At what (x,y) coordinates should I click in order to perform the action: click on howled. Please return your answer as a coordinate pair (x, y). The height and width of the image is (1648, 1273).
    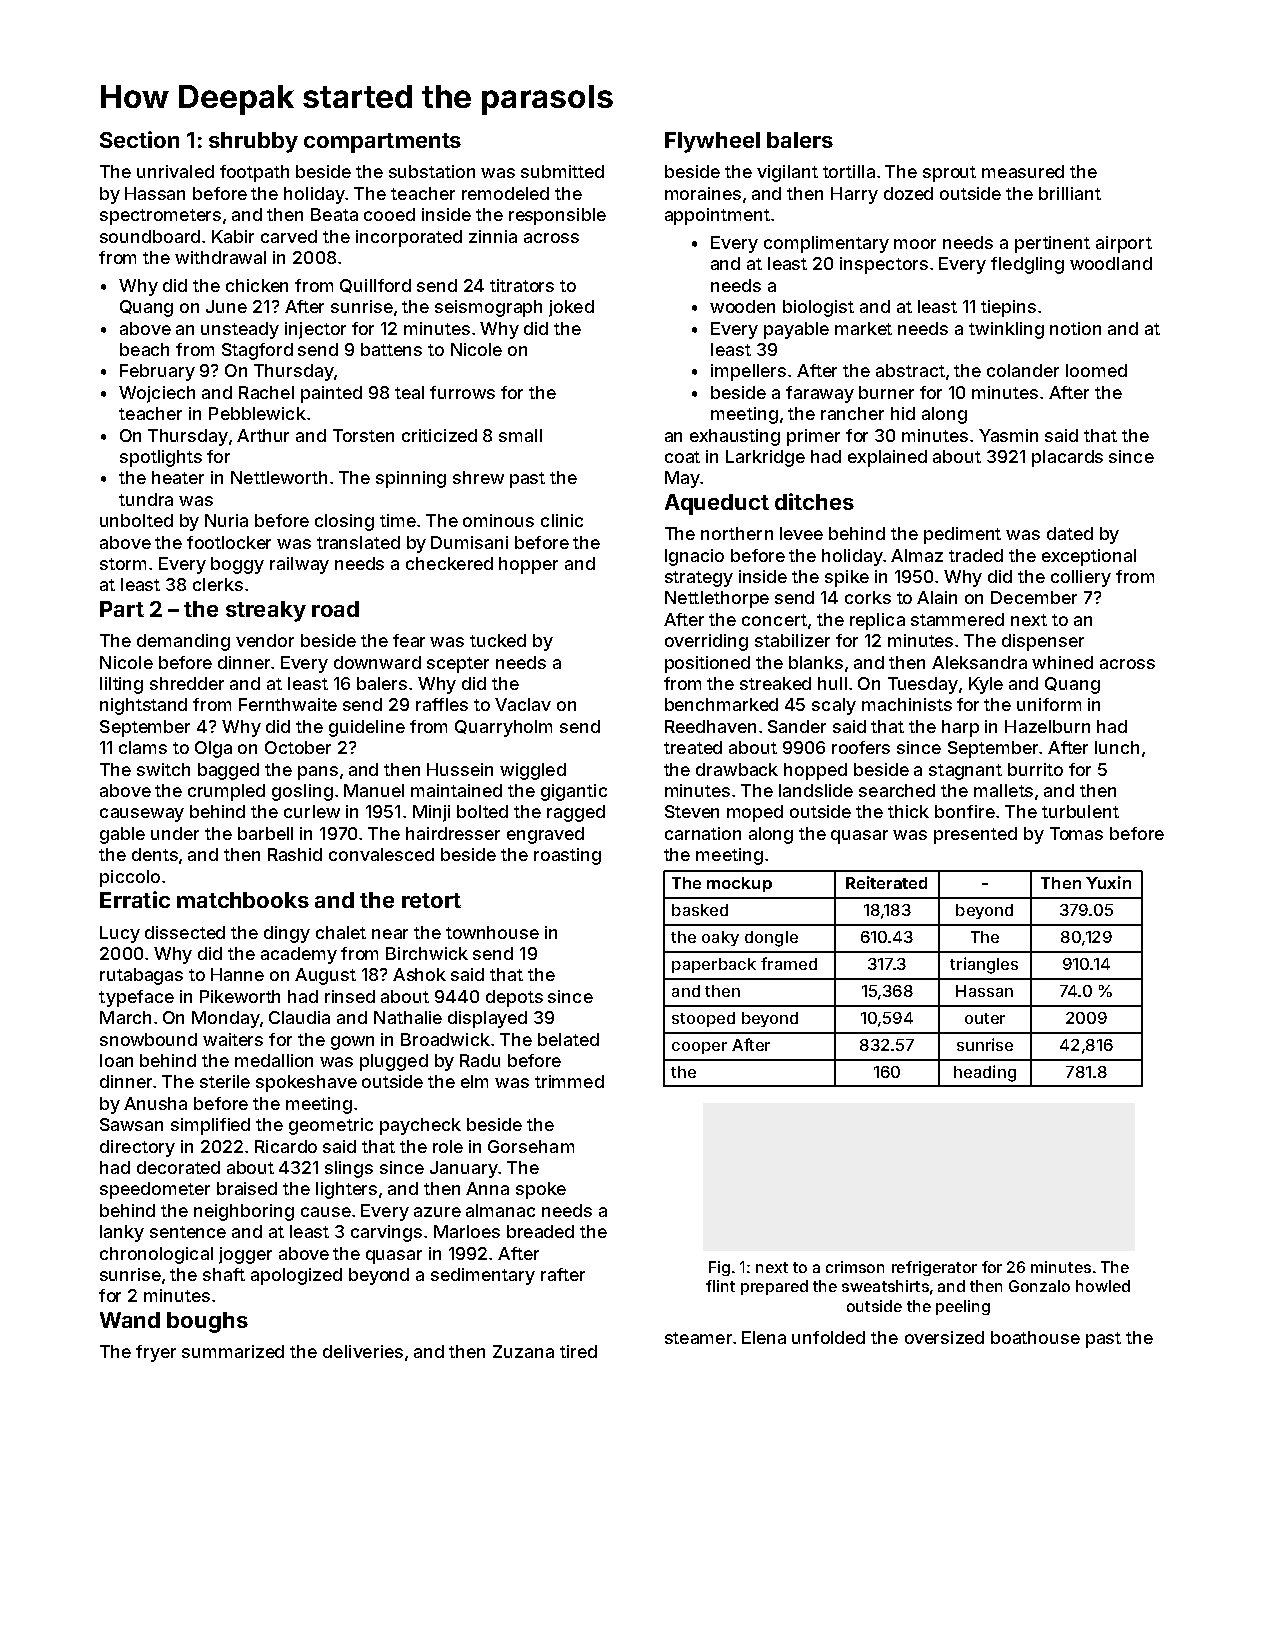
    Looking at the image, I should click on (1103, 1286).
